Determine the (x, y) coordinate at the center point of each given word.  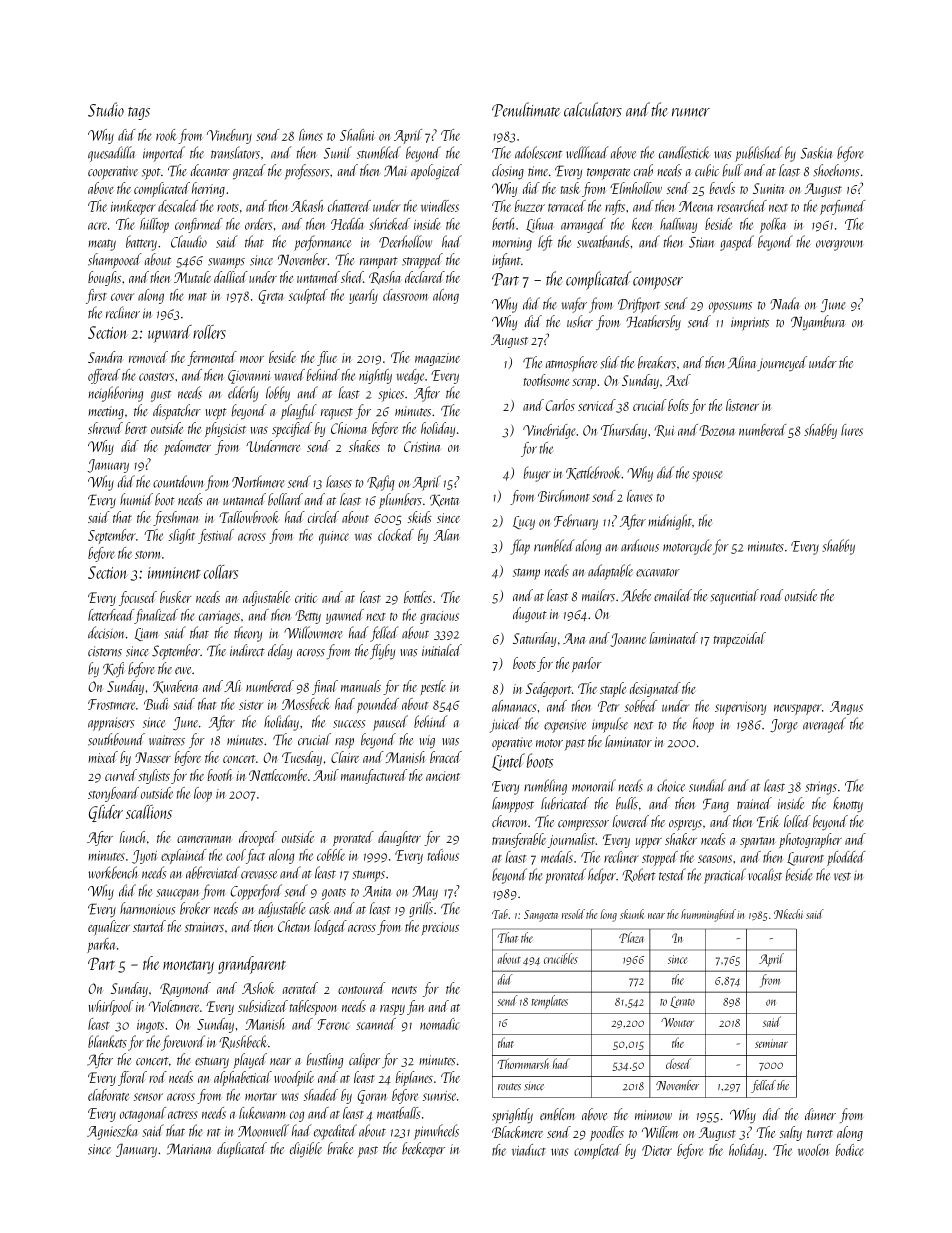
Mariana (189, 1149)
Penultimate (526, 109)
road (771, 595)
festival (216, 536)
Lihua (540, 225)
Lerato (682, 1002)
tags (139, 113)
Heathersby (653, 322)
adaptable (610, 572)
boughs (104, 278)
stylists (154, 776)
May (425, 893)
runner (691, 112)
